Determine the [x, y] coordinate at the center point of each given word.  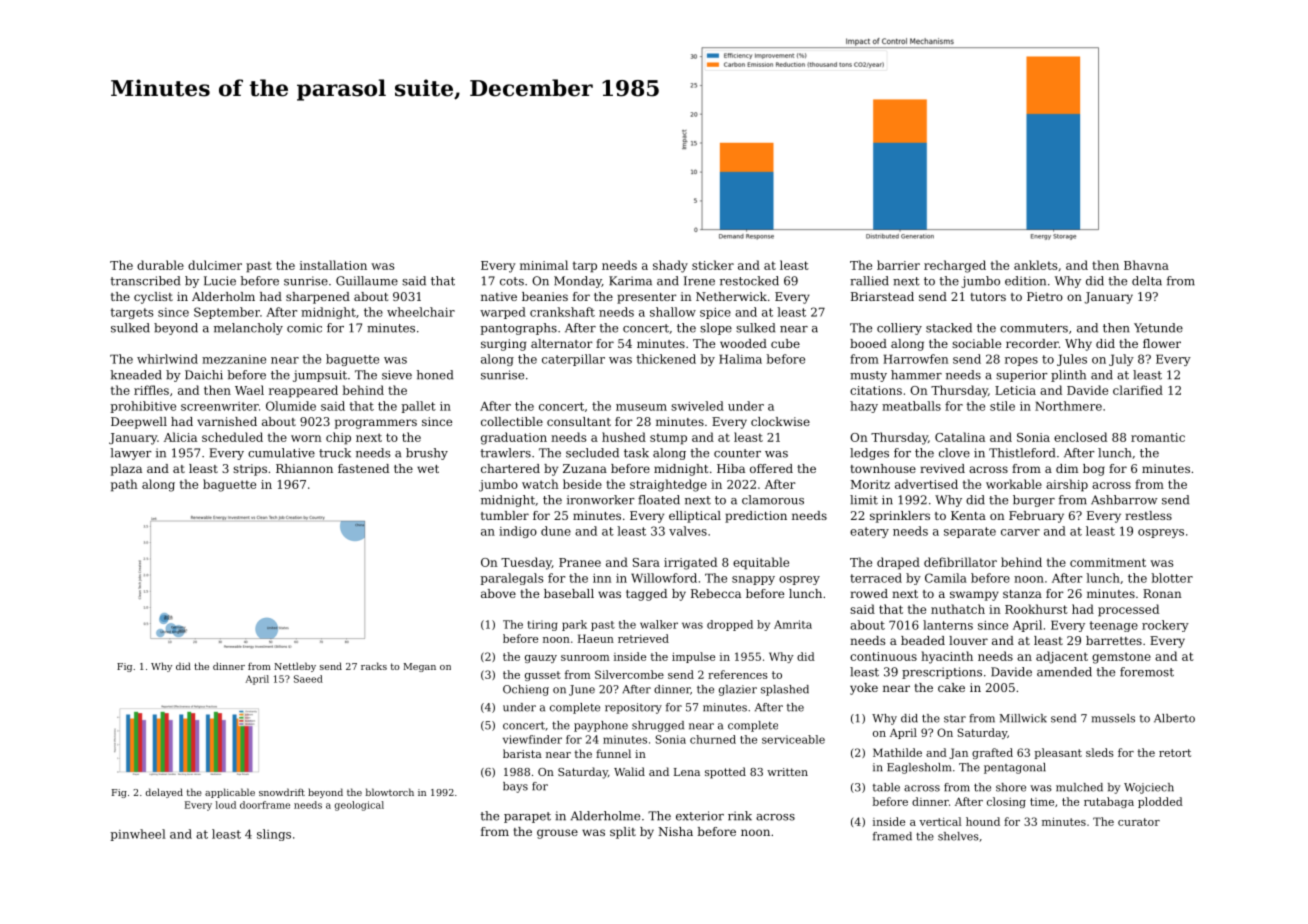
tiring [543, 625]
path [124, 485]
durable [160, 265]
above [498, 593]
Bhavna [1146, 265]
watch [540, 484]
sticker [713, 265]
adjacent [1062, 657]
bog [1094, 470]
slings [274, 835]
